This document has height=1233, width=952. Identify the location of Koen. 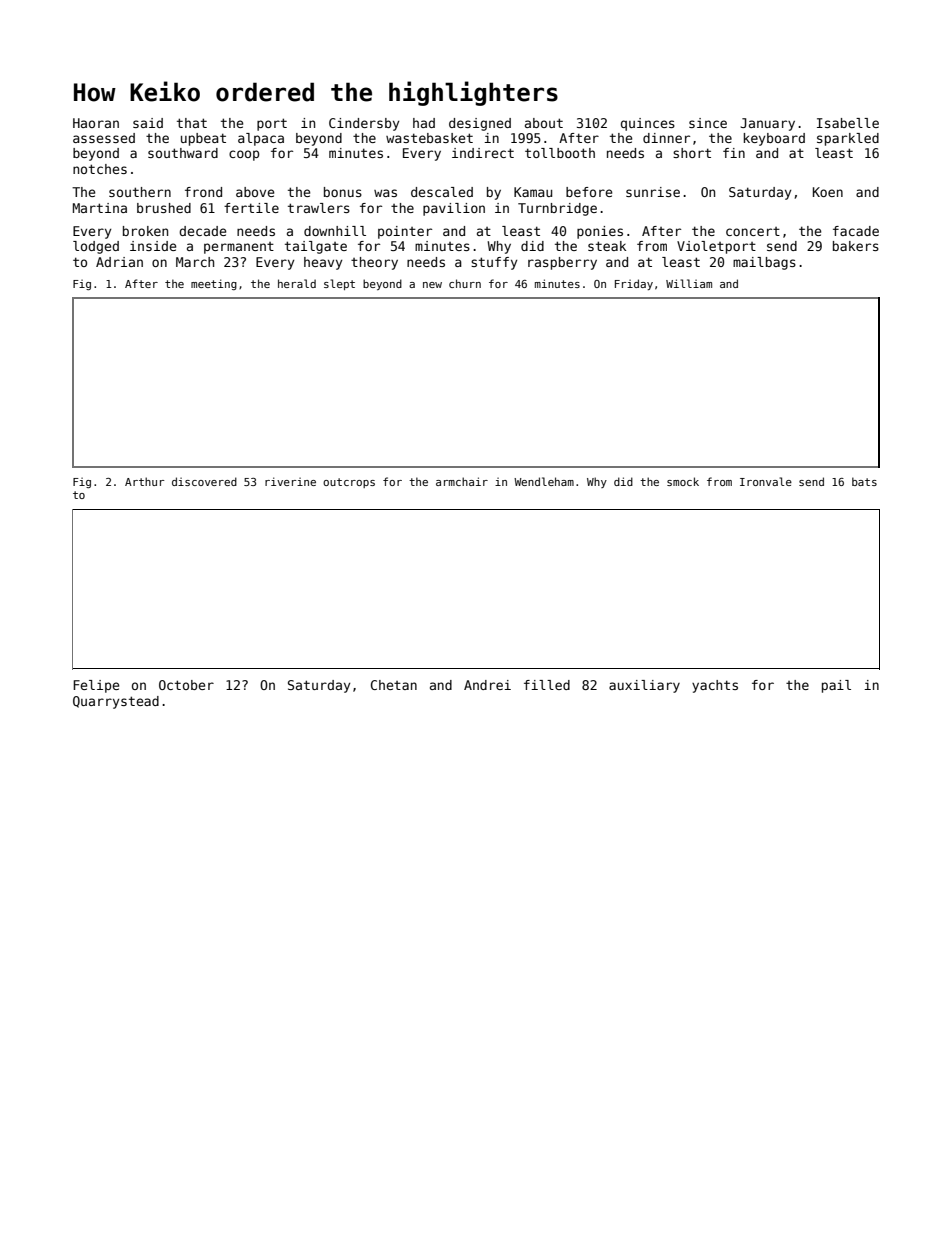
(828, 192).
